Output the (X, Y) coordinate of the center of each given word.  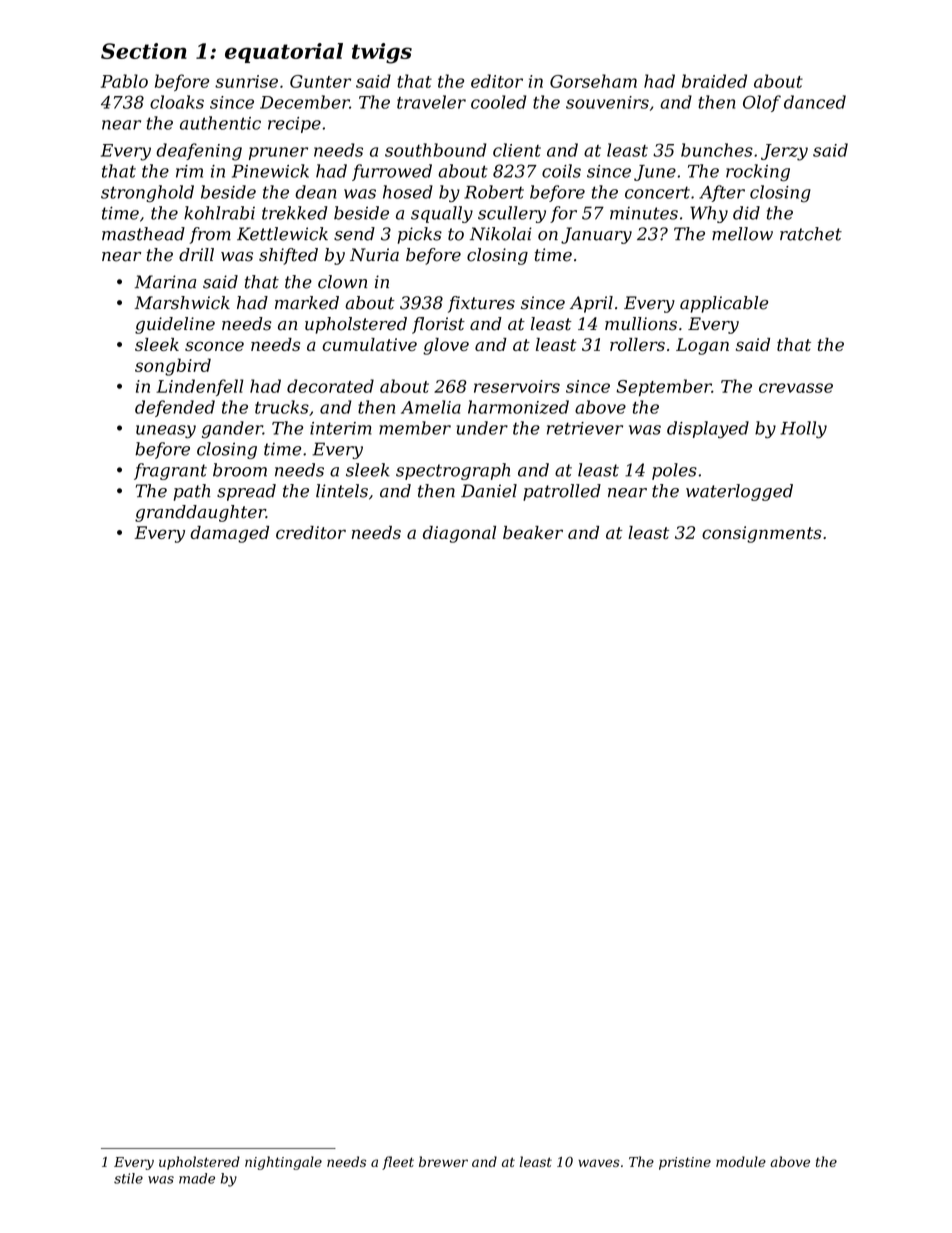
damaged (229, 534)
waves (599, 1163)
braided (714, 81)
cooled (499, 102)
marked (307, 303)
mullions (641, 324)
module (741, 1161)
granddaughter (200, 513)
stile (128, 1178)
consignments (762, 534)
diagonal (459, 534)
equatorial (284, 53)
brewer (443, 1161)
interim (341, 428)
